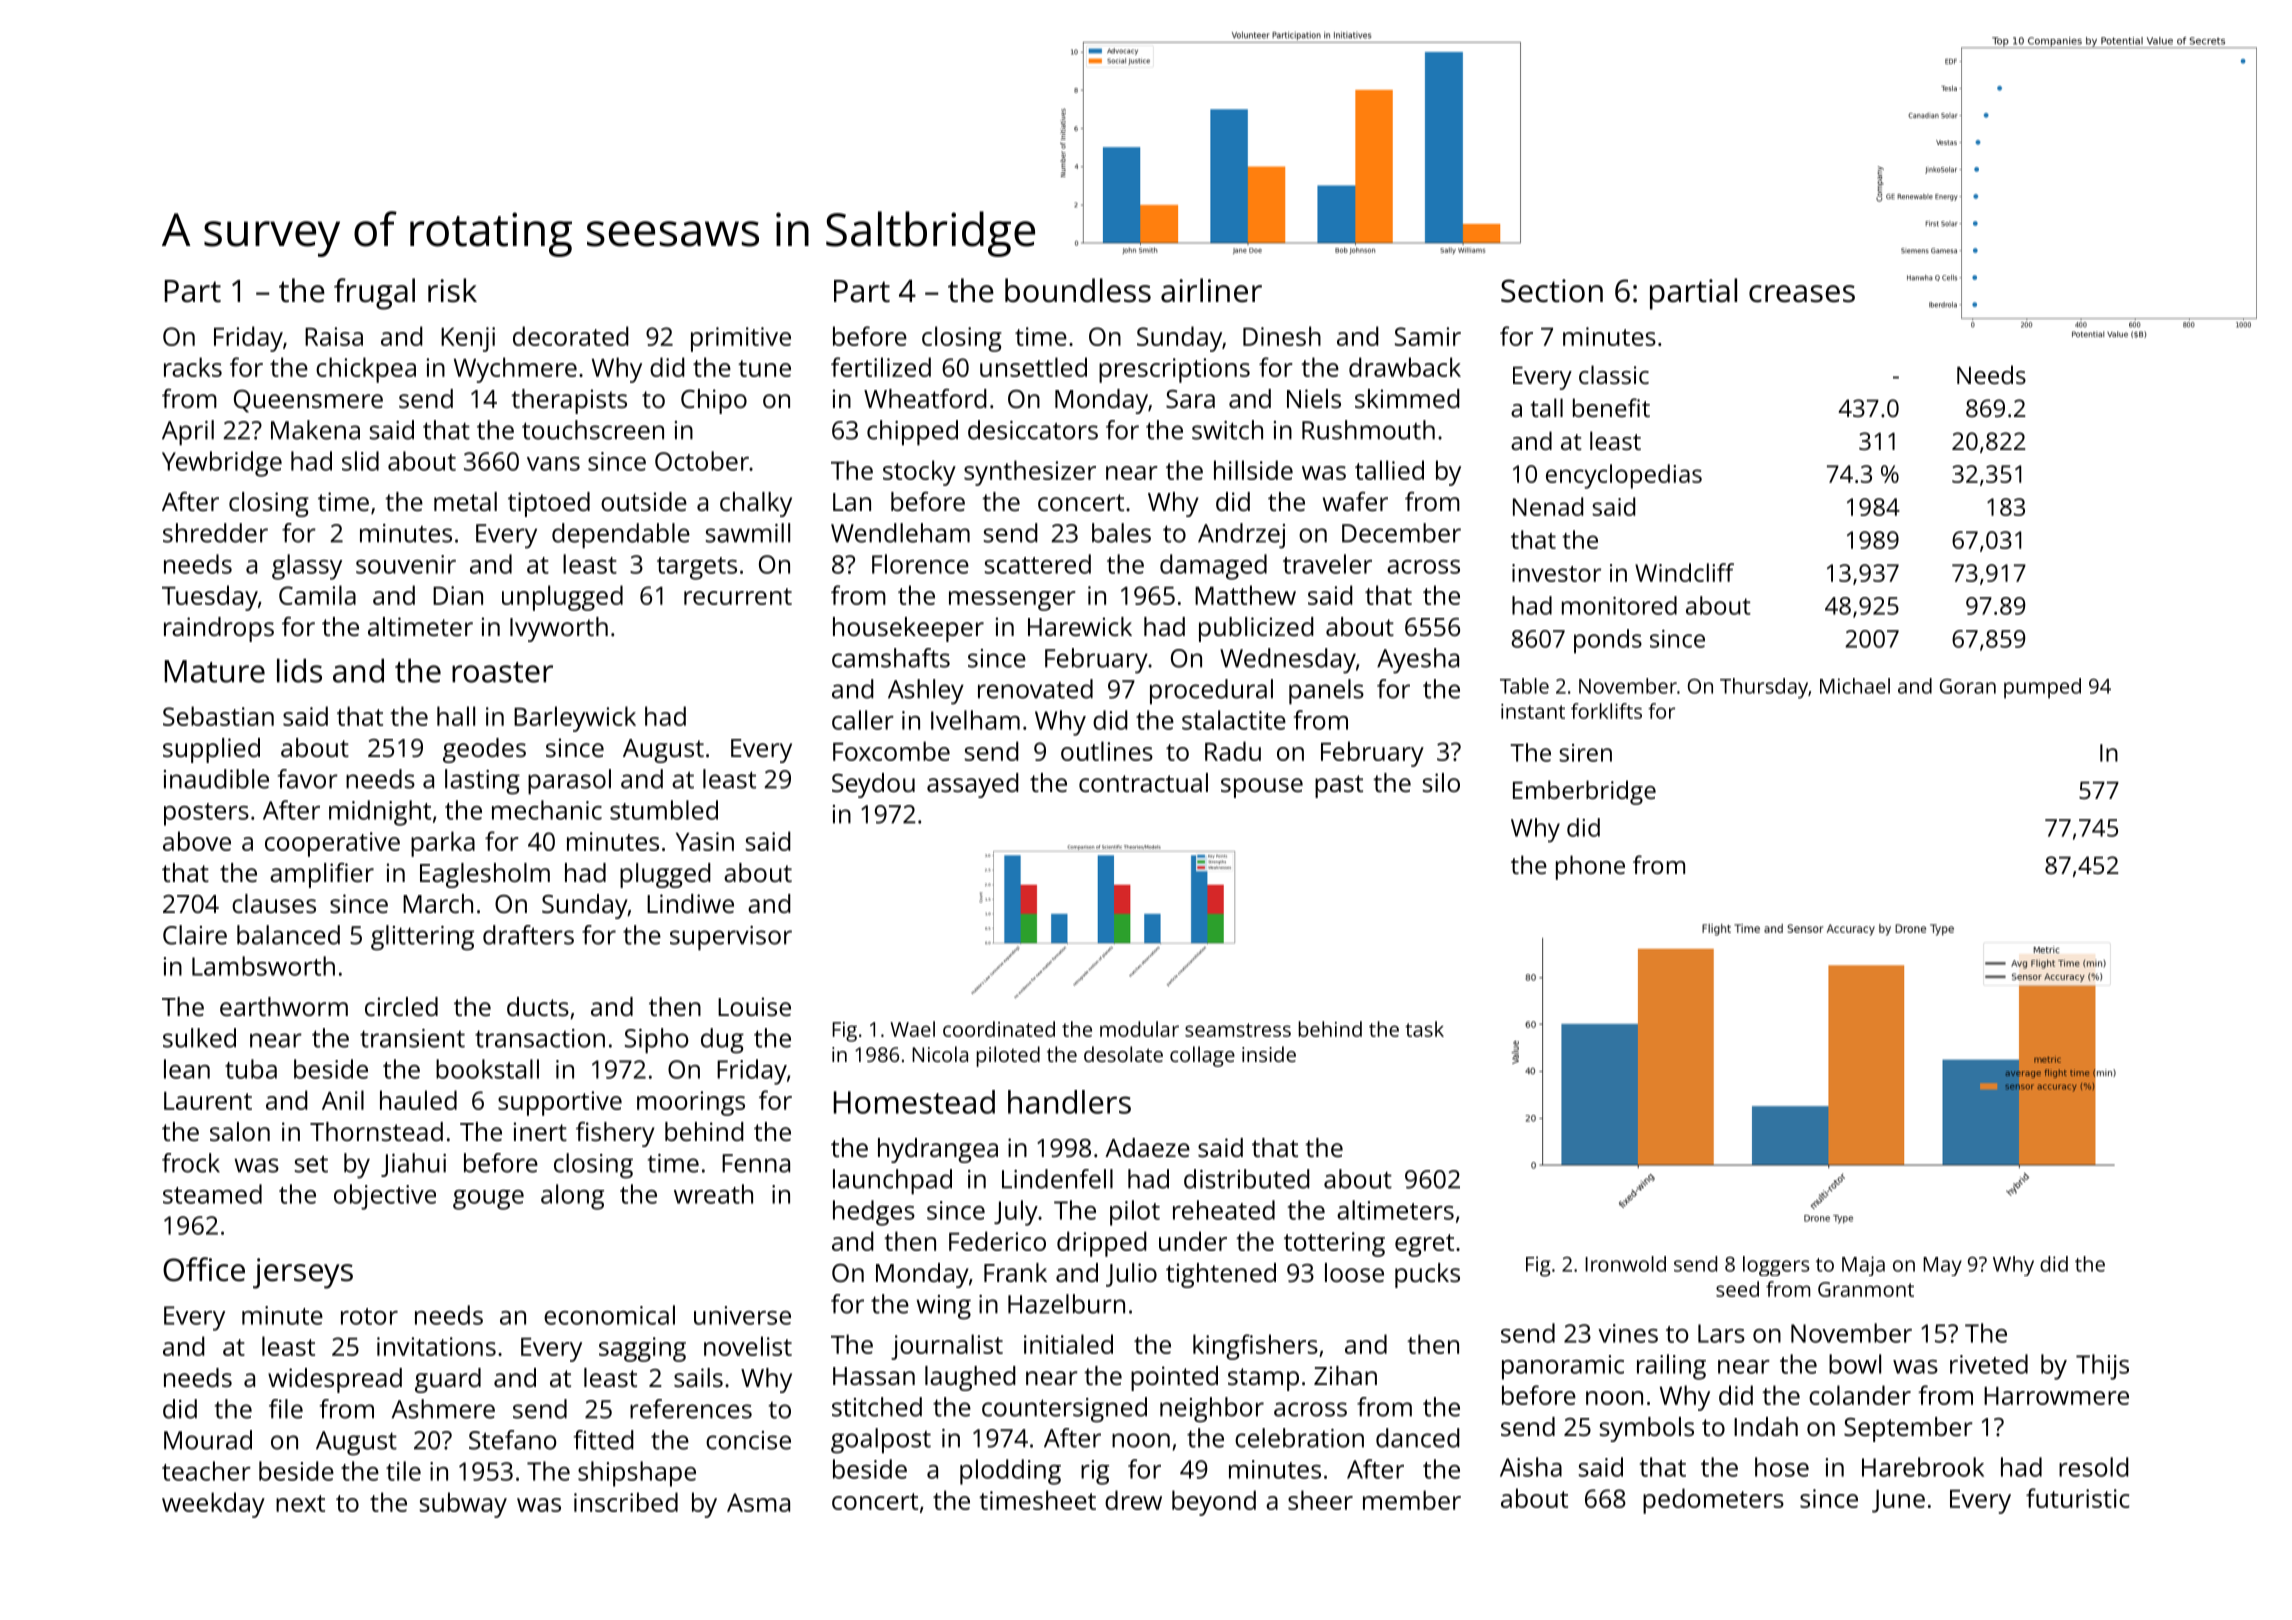 This image has height=1620, width=2292. I want to click on futuristic, so click(2078, 1498).
